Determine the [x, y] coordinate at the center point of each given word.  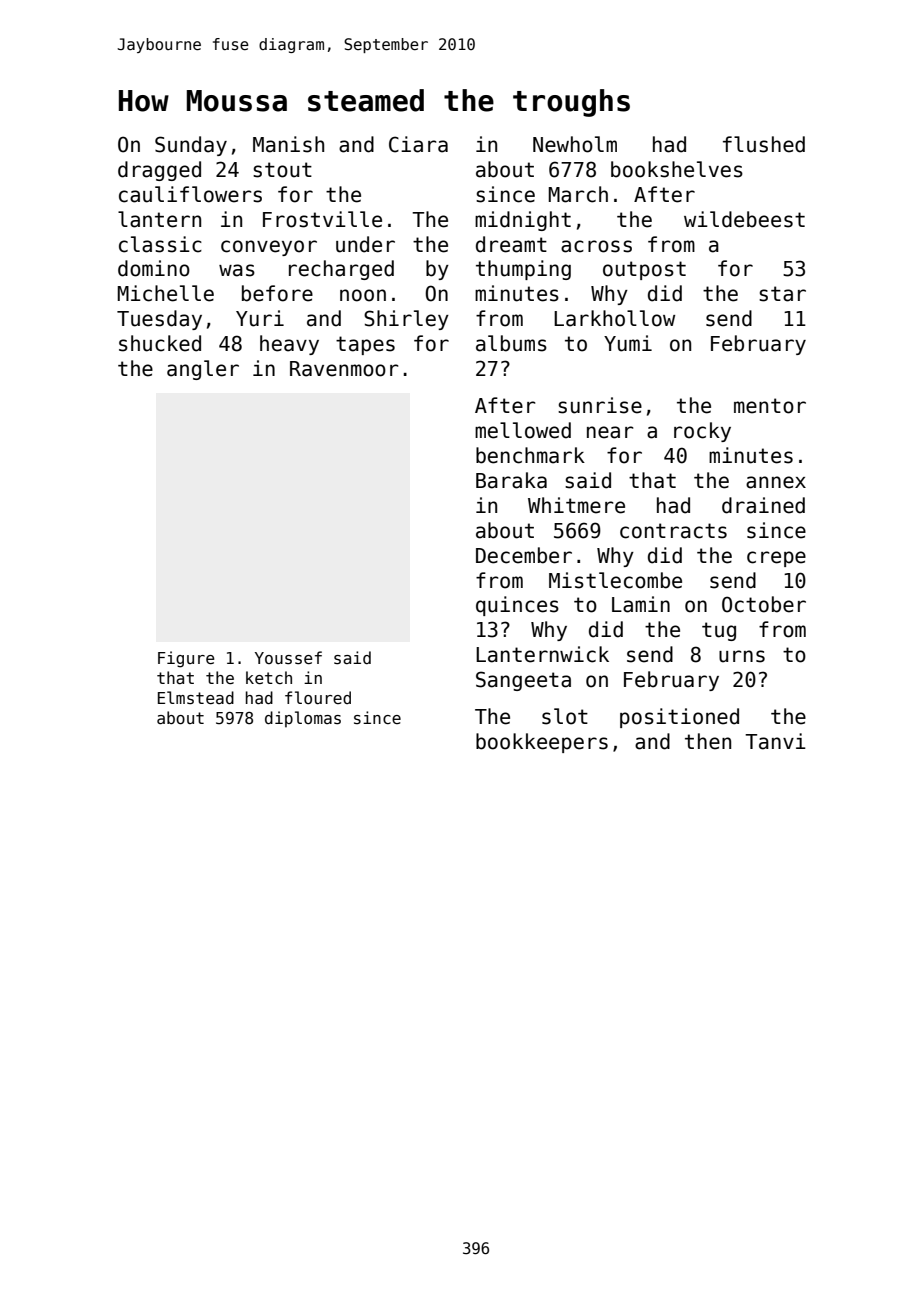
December [524, 555]
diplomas [303, 719]
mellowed [523, 430]
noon [363, 295]
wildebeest [744, 219]
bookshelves [677, 169]
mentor [770, 406]
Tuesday [159, 320]
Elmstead [196, 698]
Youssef [288, 658]
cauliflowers [190, 194]
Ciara [418, 144]
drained [763, 505]
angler [203, 370]
